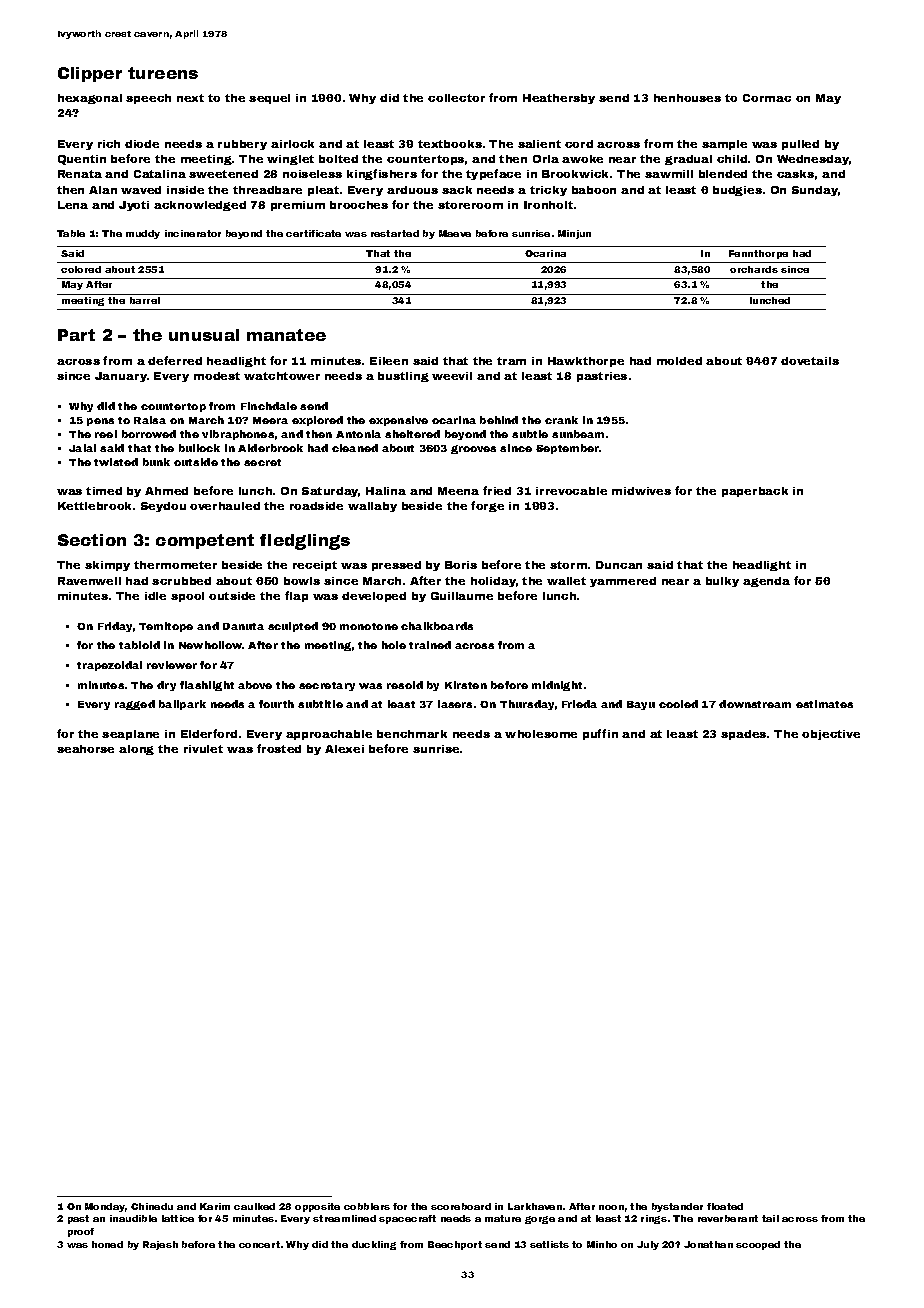 The width and height of the page is (924, 1308). I want to click on Friday, so click(115, 627).
